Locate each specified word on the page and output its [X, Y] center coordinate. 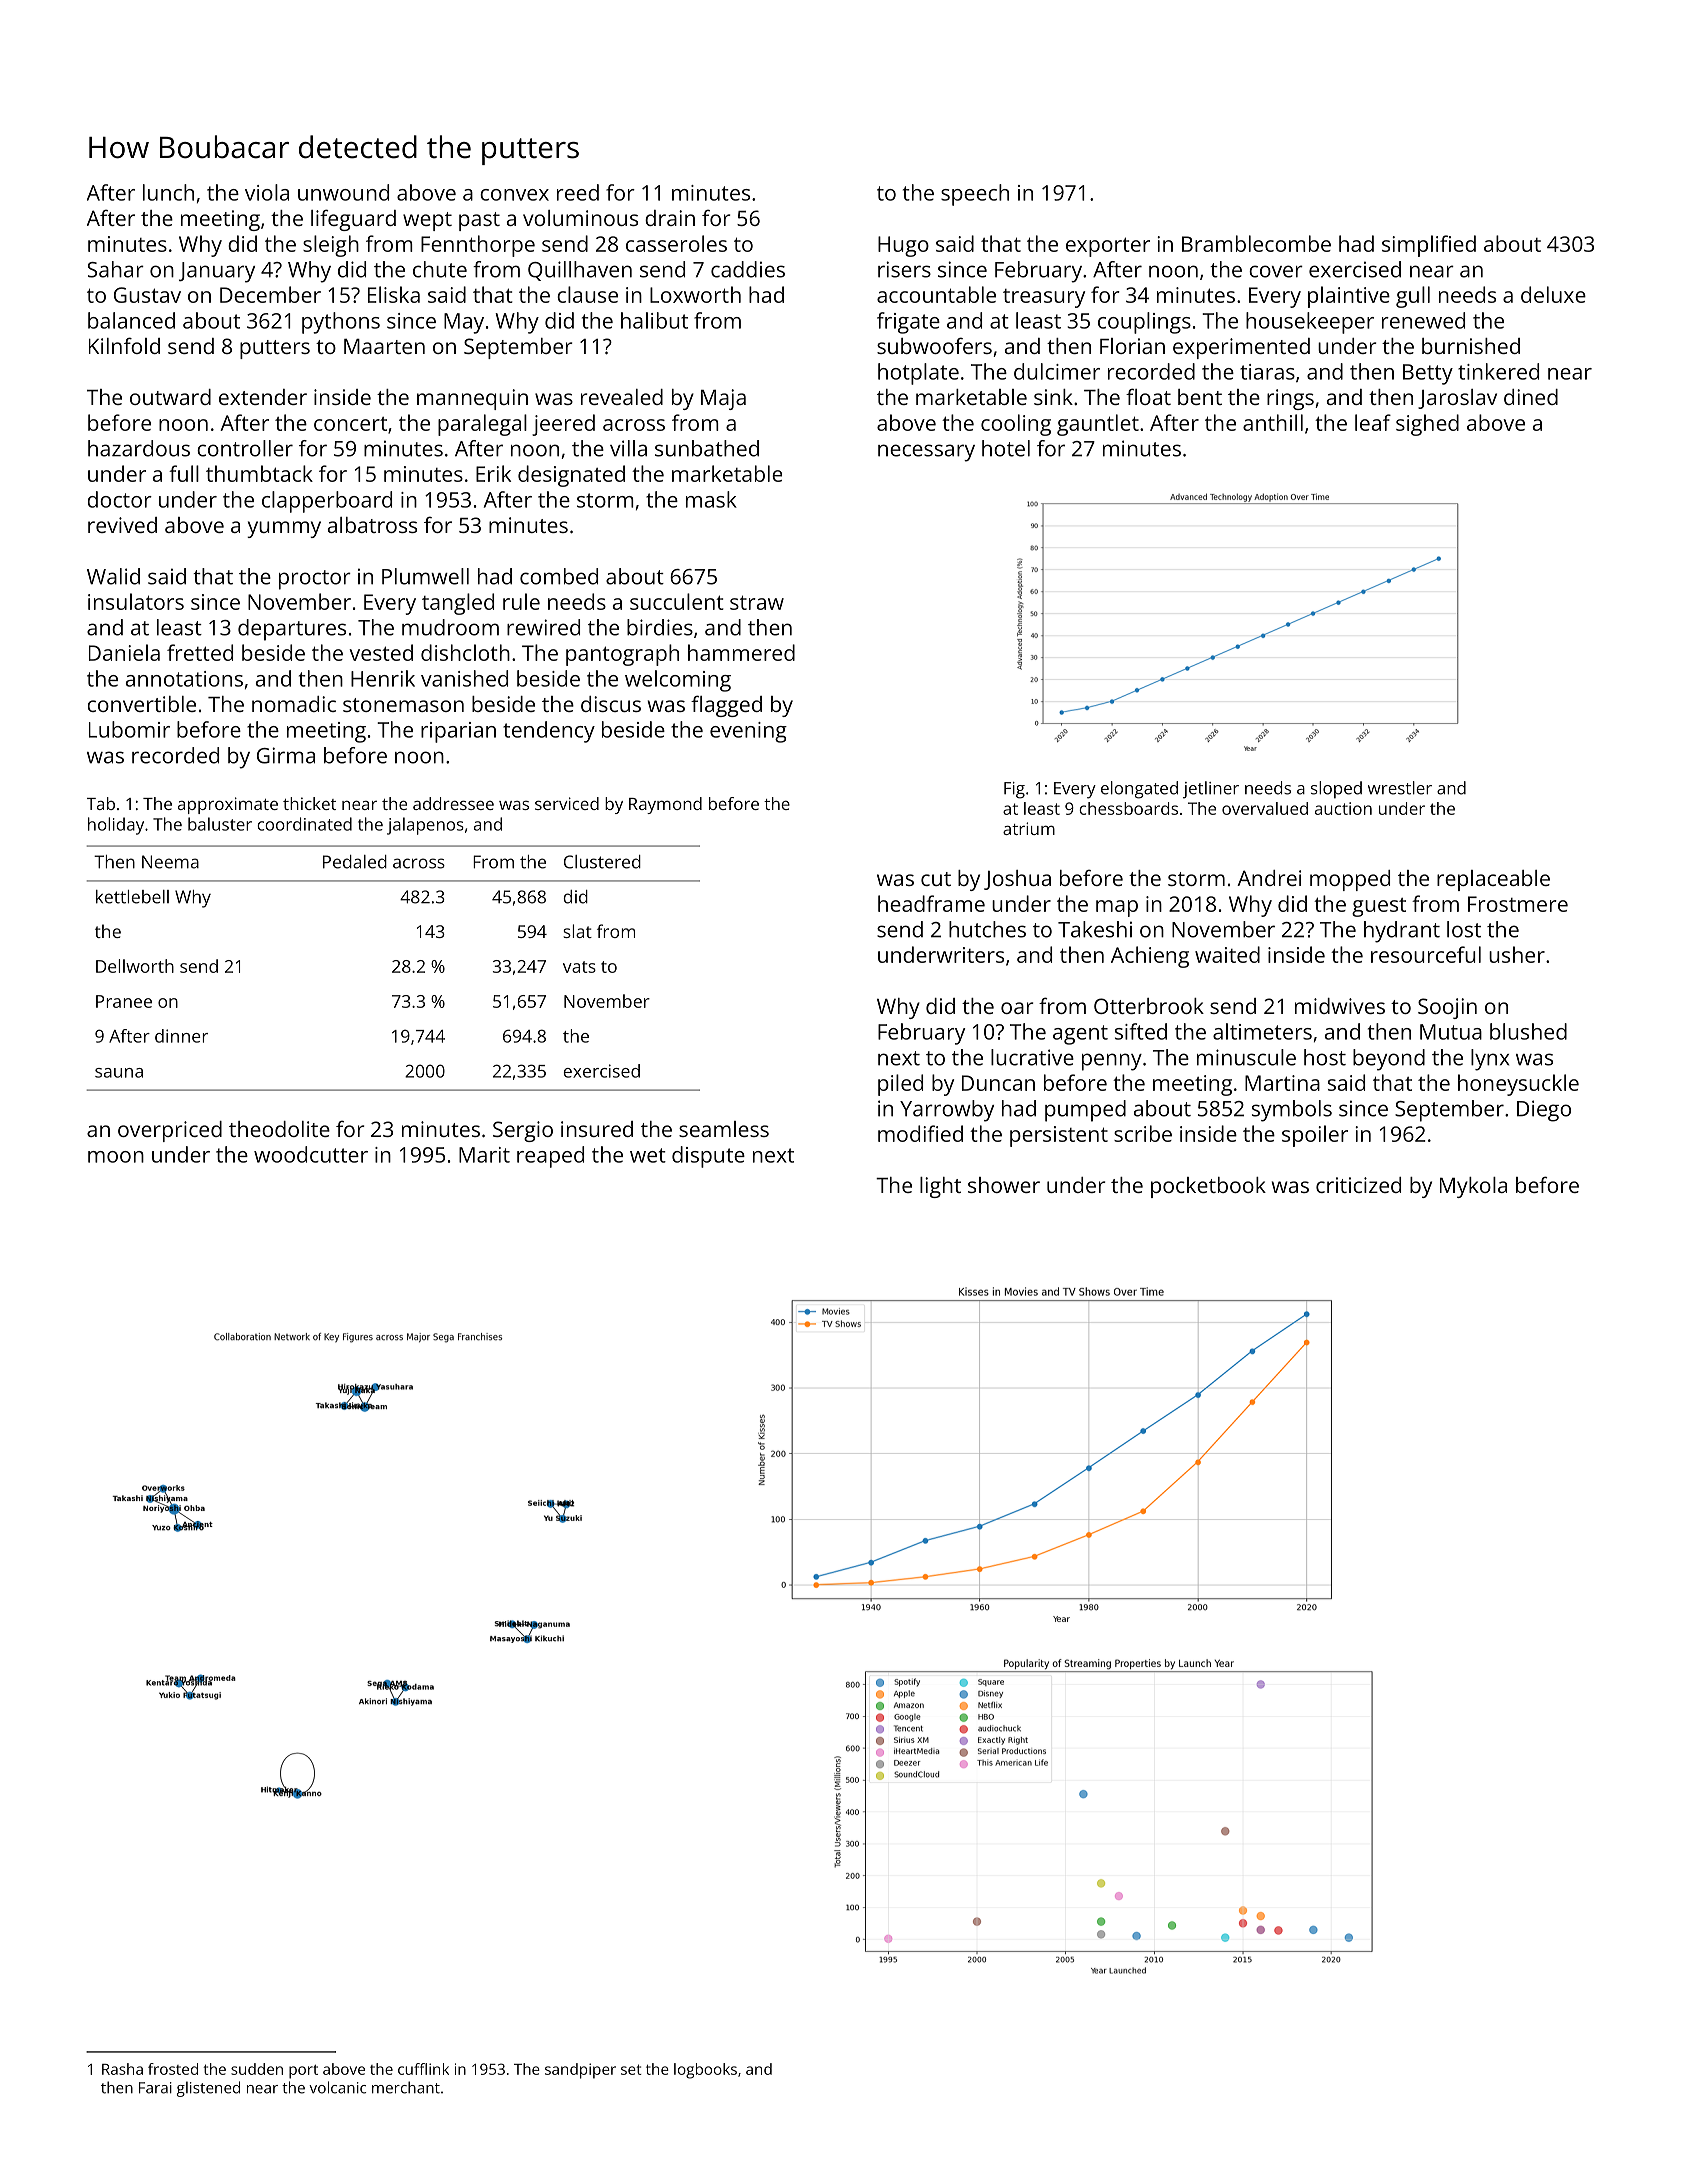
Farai [155, 2088]
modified [920, 1133]
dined [1531, 397]
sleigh [331, 246]
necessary [926, 453]
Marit [484, 1155]
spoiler [1315, 1136]
